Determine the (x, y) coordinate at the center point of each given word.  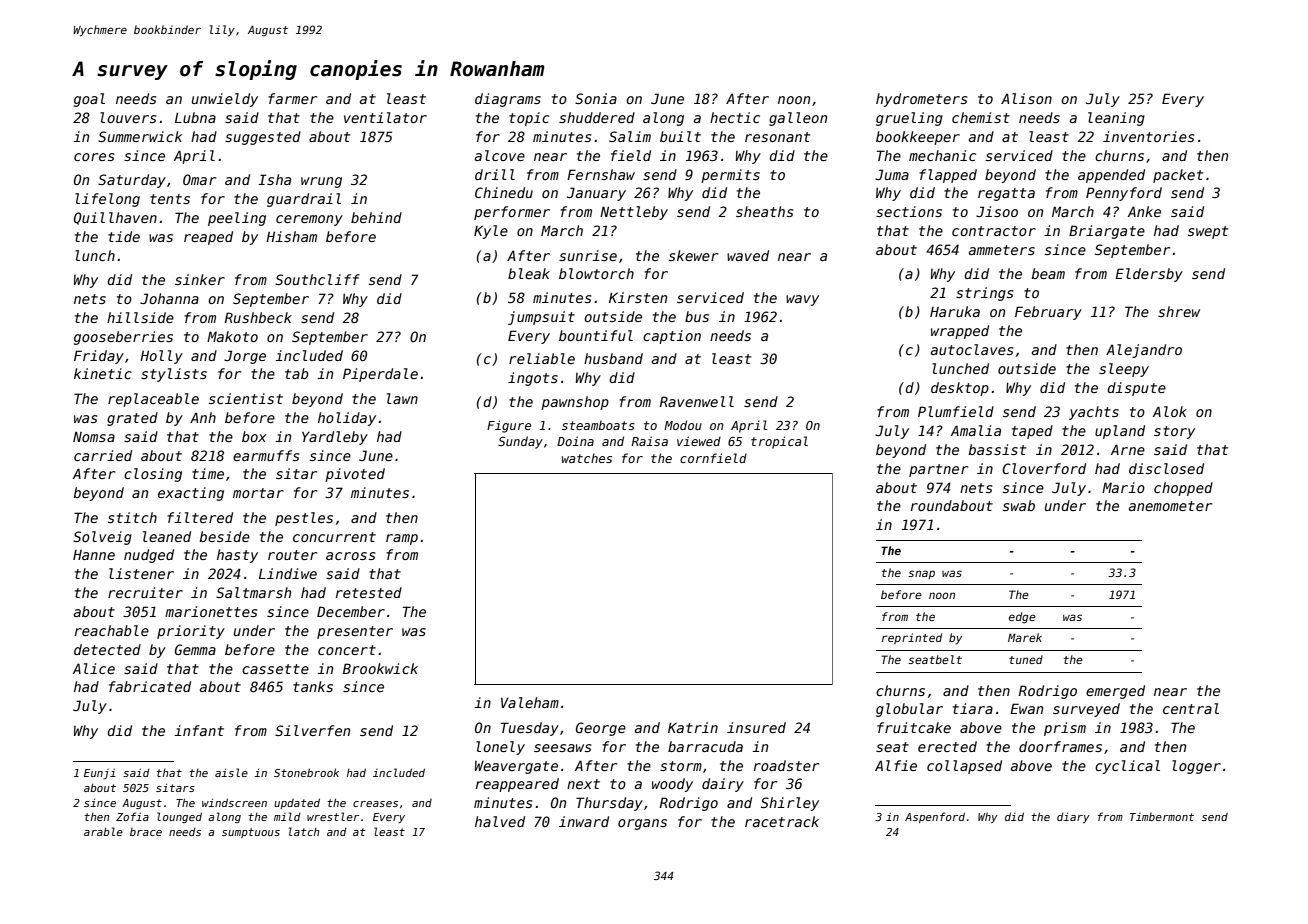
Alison (1026, 98)
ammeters (1002, 250)
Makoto (232, 336)
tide (124, 236)
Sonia (596, 98)
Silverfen (312, 730)
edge (1022, 618)
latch (304, 831)
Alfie (896, 765)
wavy (802, 300)
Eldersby (1149, 275)
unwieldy (225, 100)
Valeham (530, 702)
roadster (786, 765)
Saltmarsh (253, 592)
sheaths (764, 211)
